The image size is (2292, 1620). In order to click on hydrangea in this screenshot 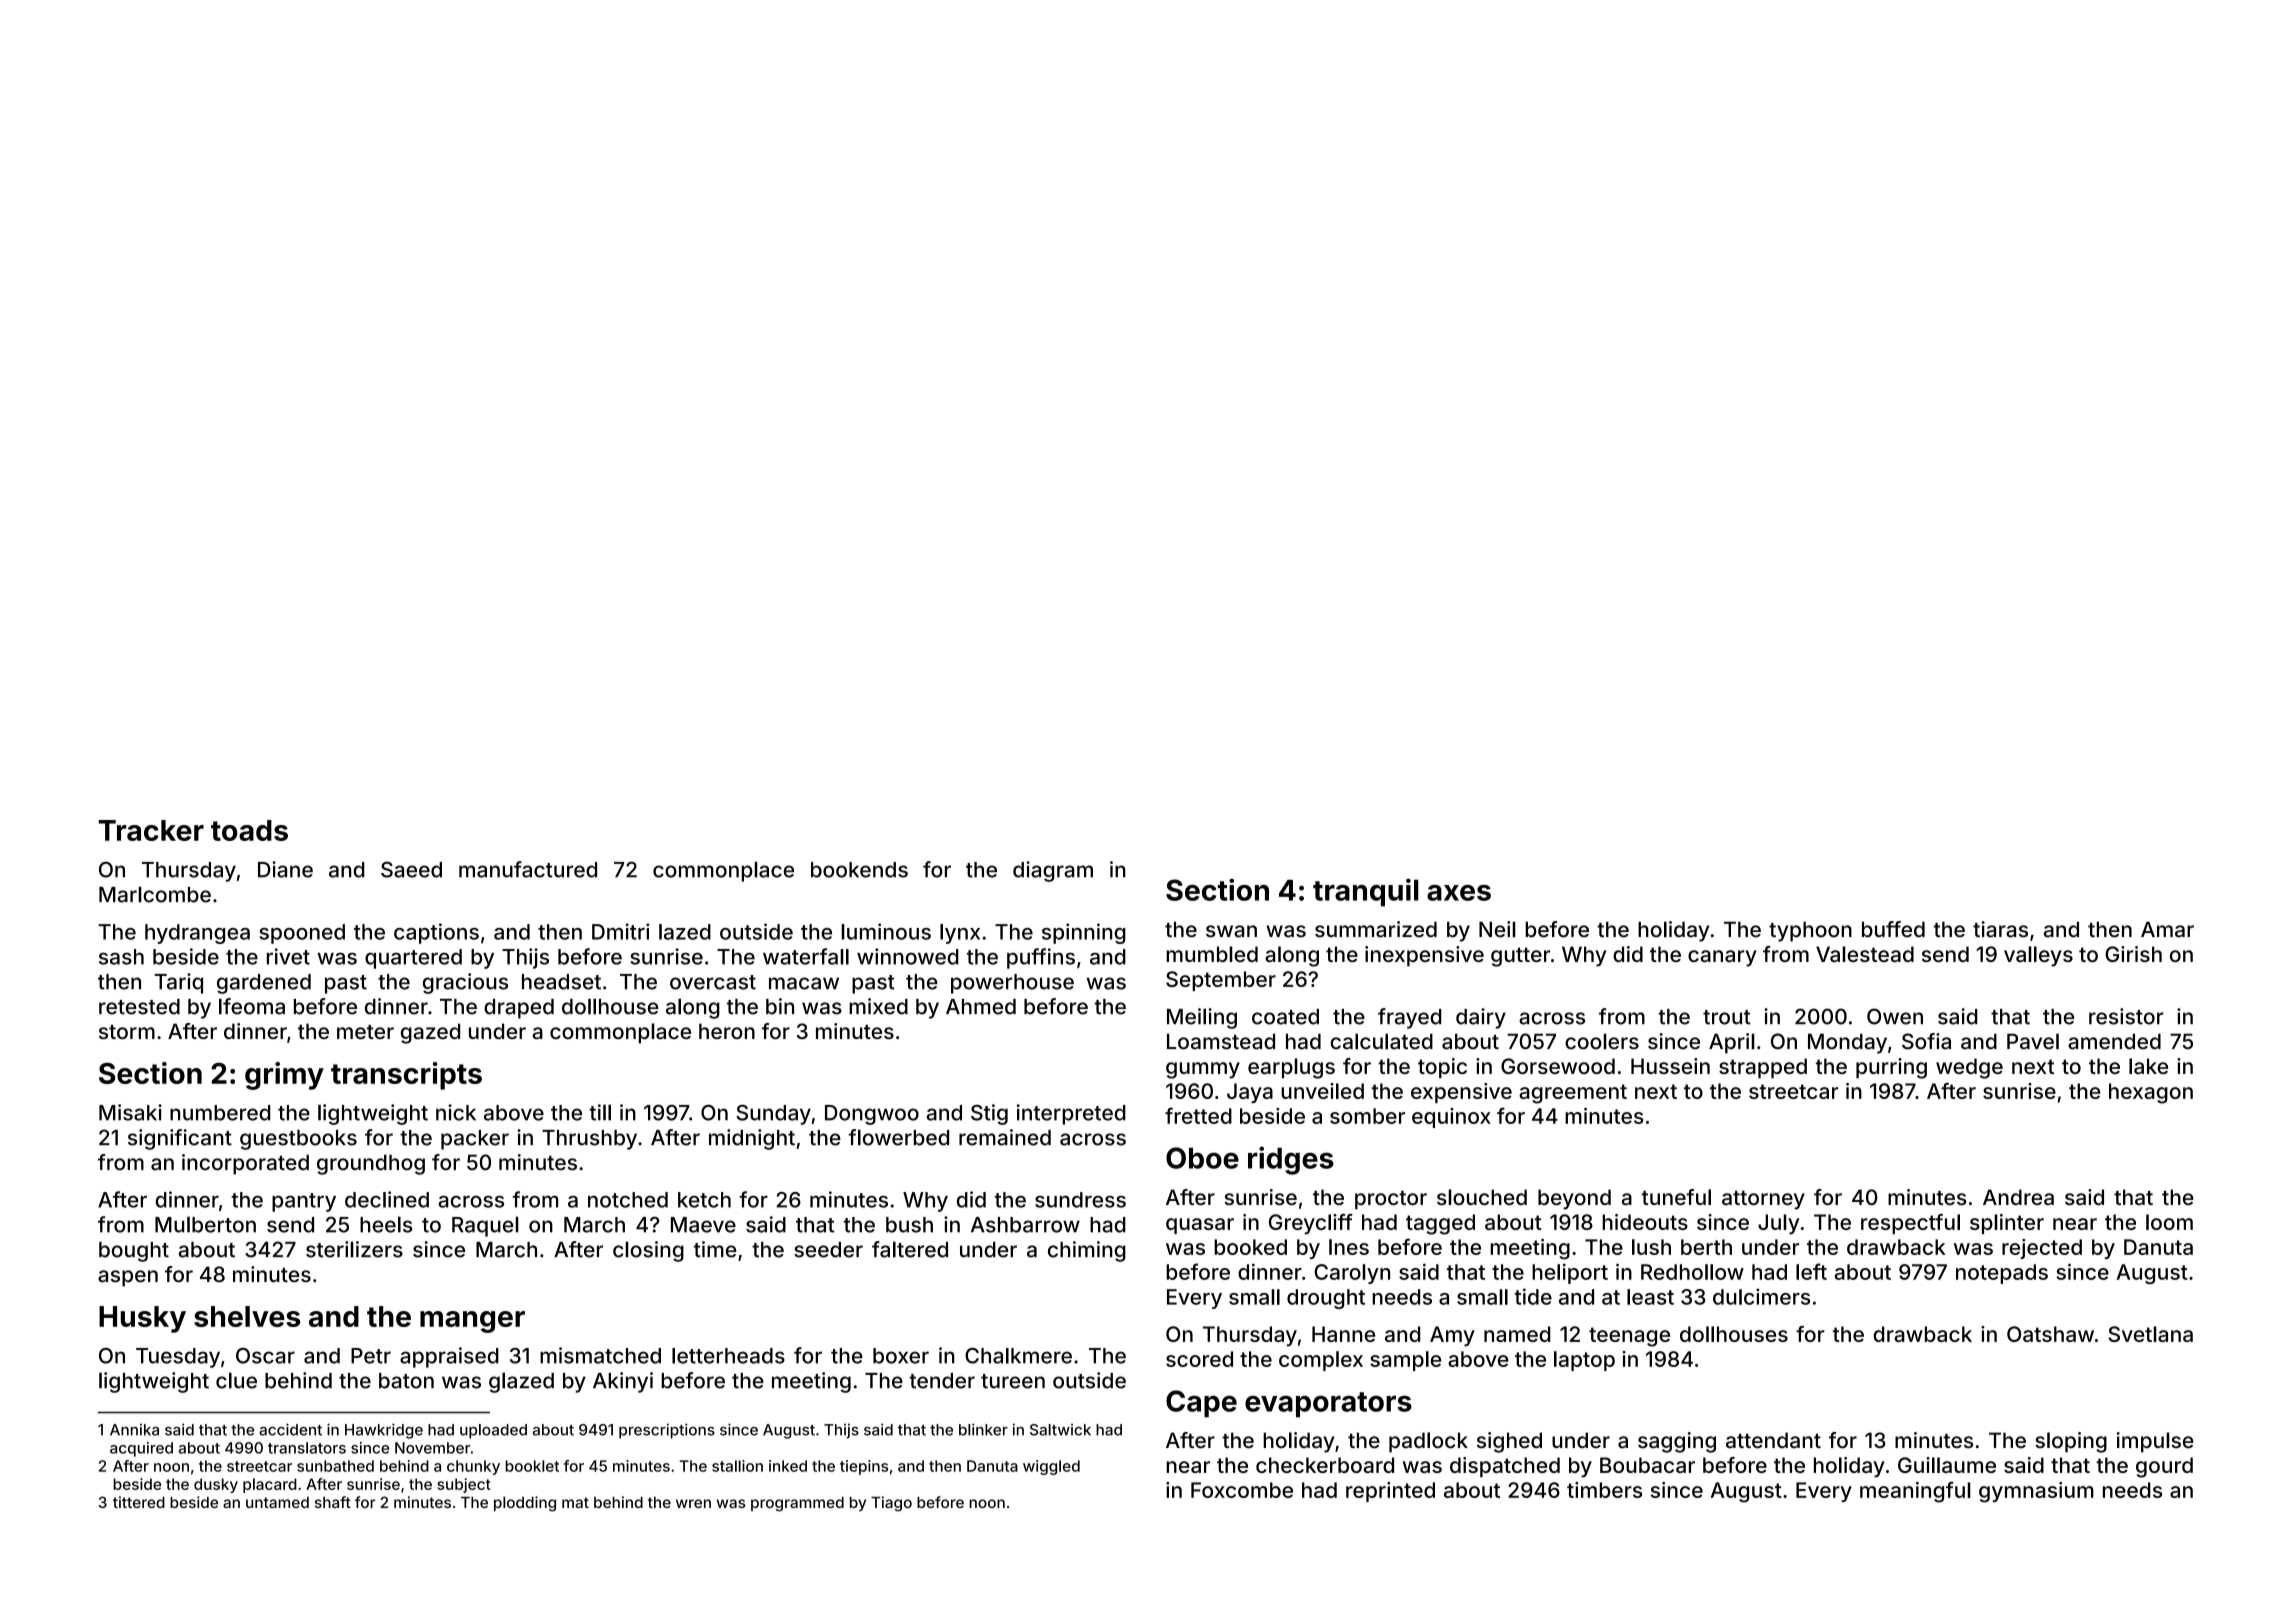, I will do `click(197, 934)`.
